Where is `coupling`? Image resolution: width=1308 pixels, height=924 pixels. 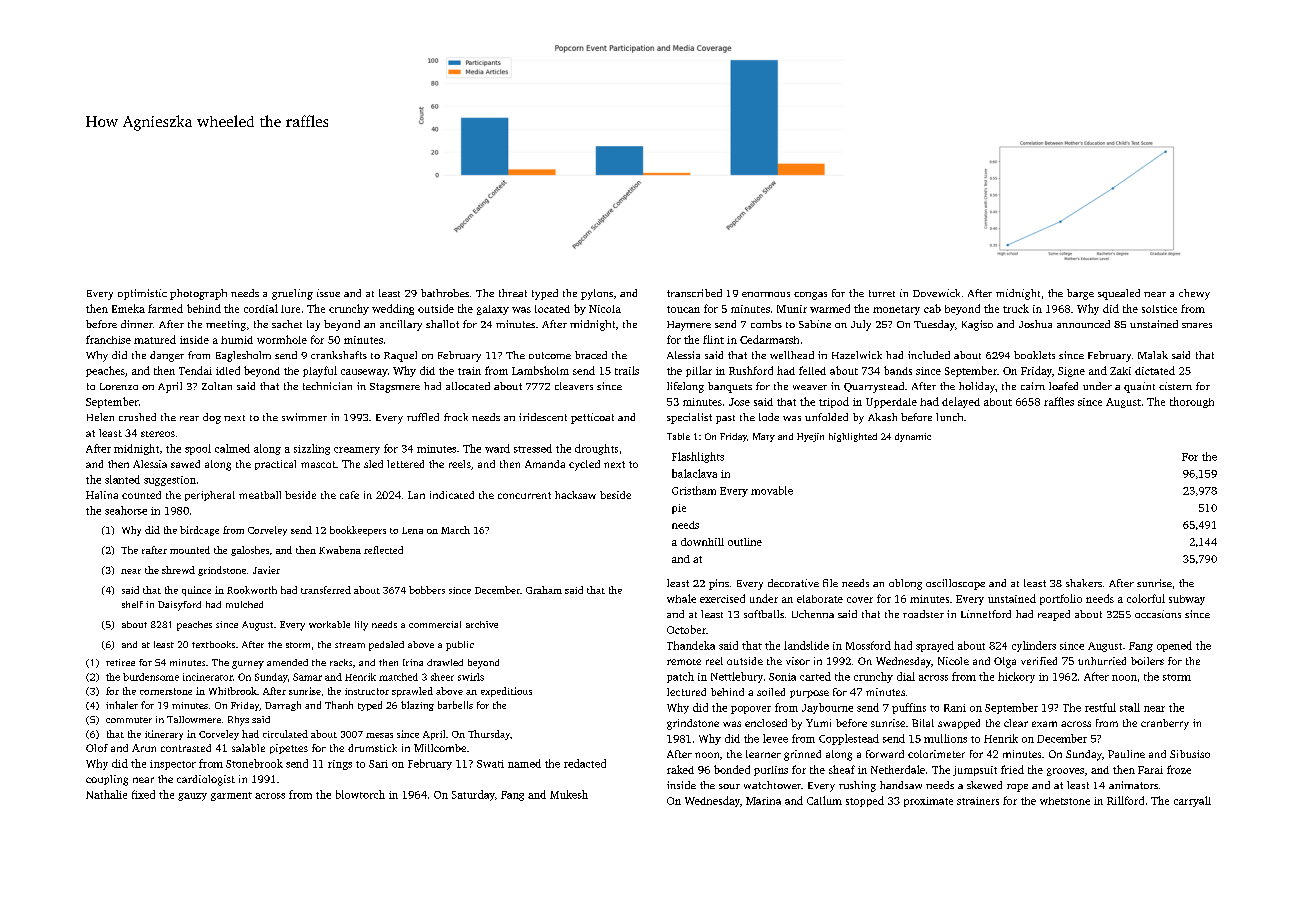
coupling is located at coordinates (107, 780).
